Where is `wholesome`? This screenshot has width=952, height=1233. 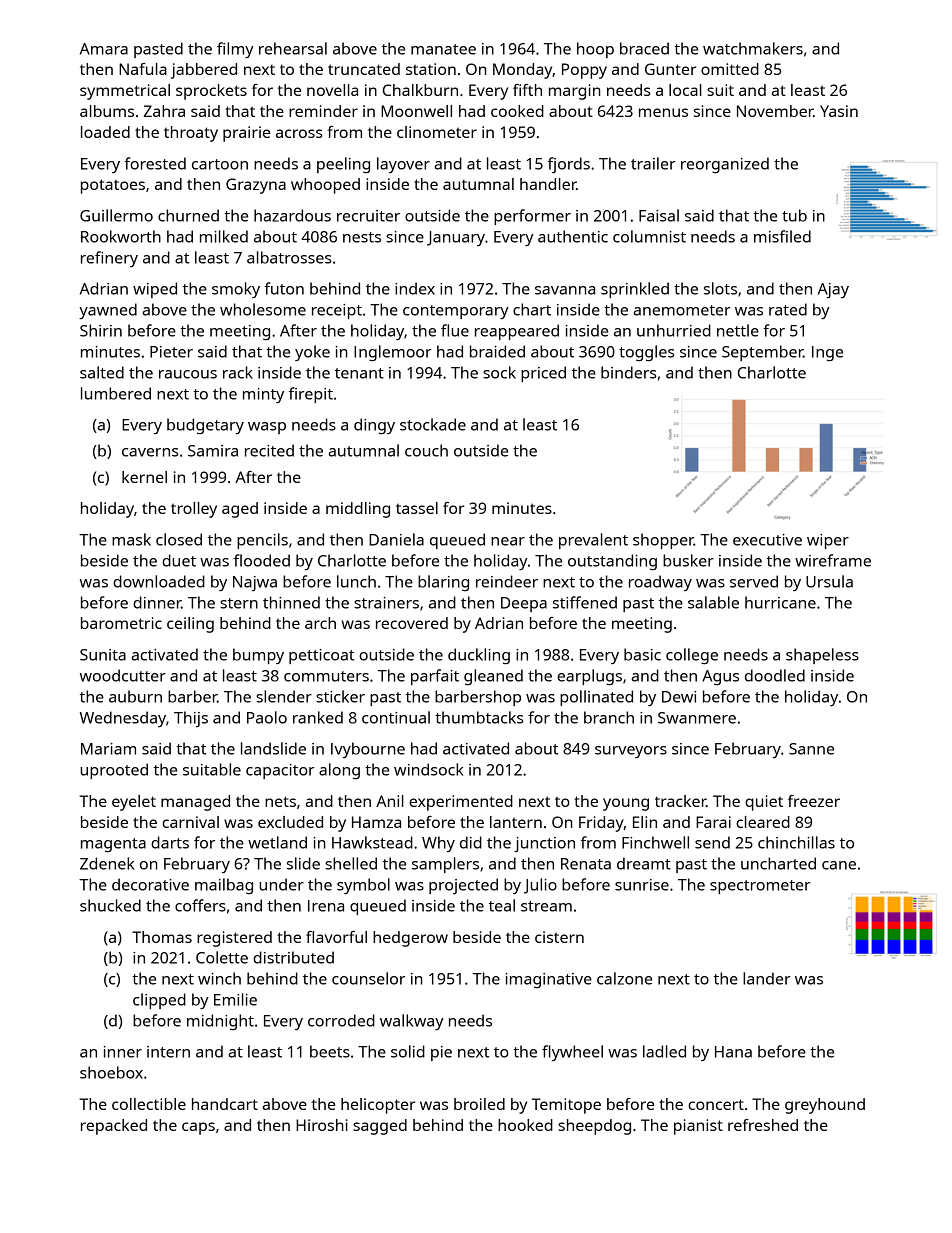
wholesome is located at coordinates (263, 309).
